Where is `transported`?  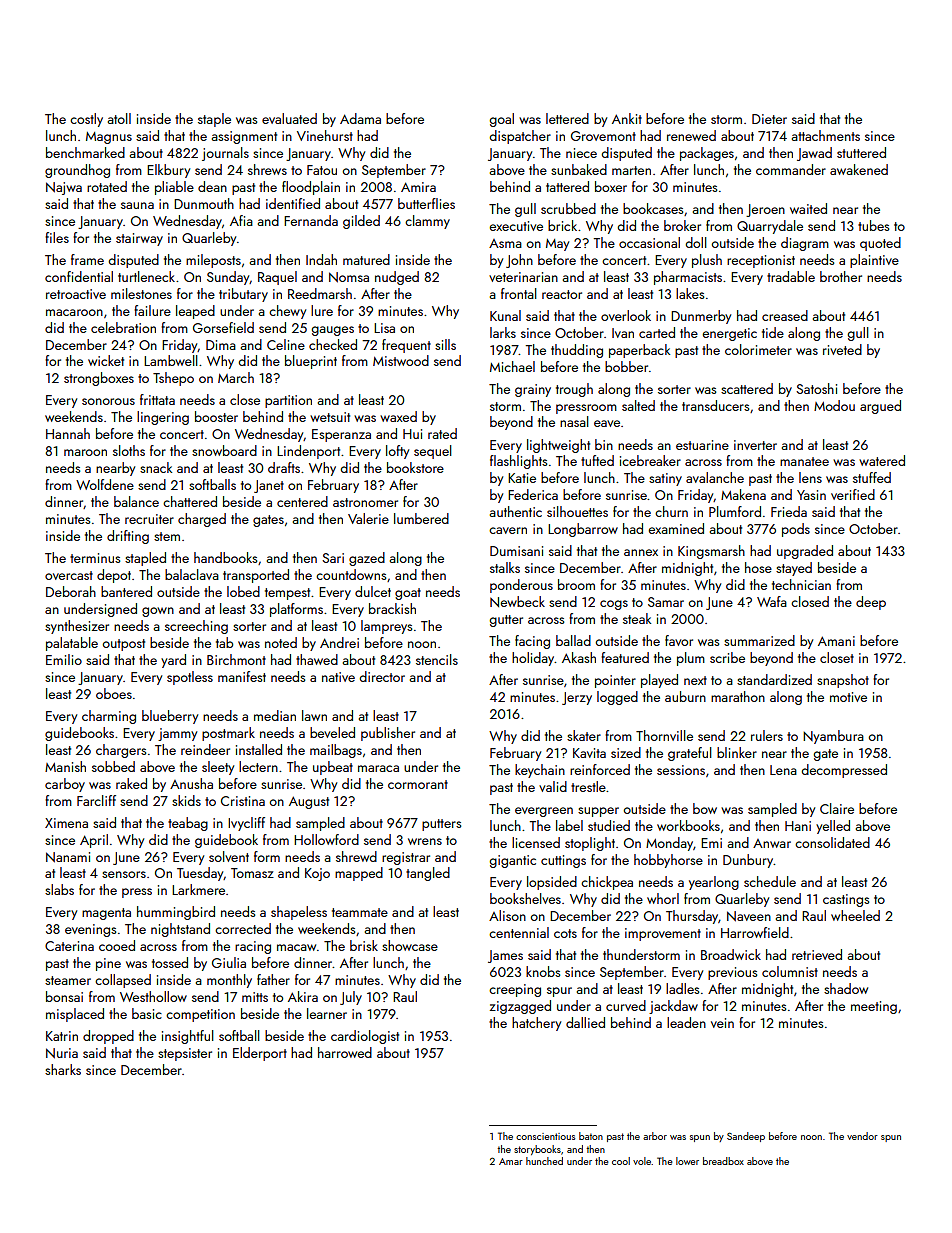
transported is located at coordinates (256, 576).
